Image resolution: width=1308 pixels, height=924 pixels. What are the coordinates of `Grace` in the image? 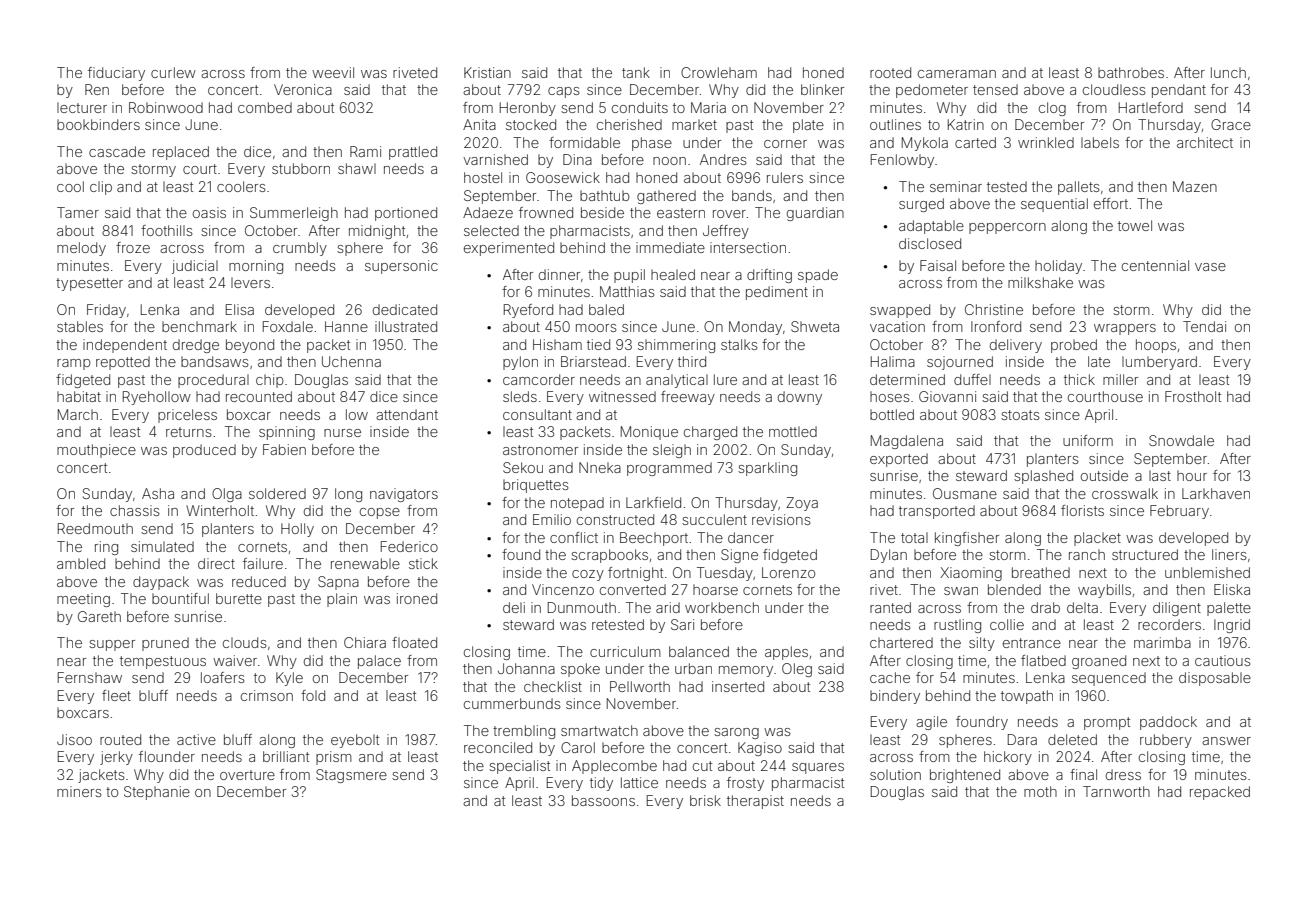 It's located at (1231, 124).
